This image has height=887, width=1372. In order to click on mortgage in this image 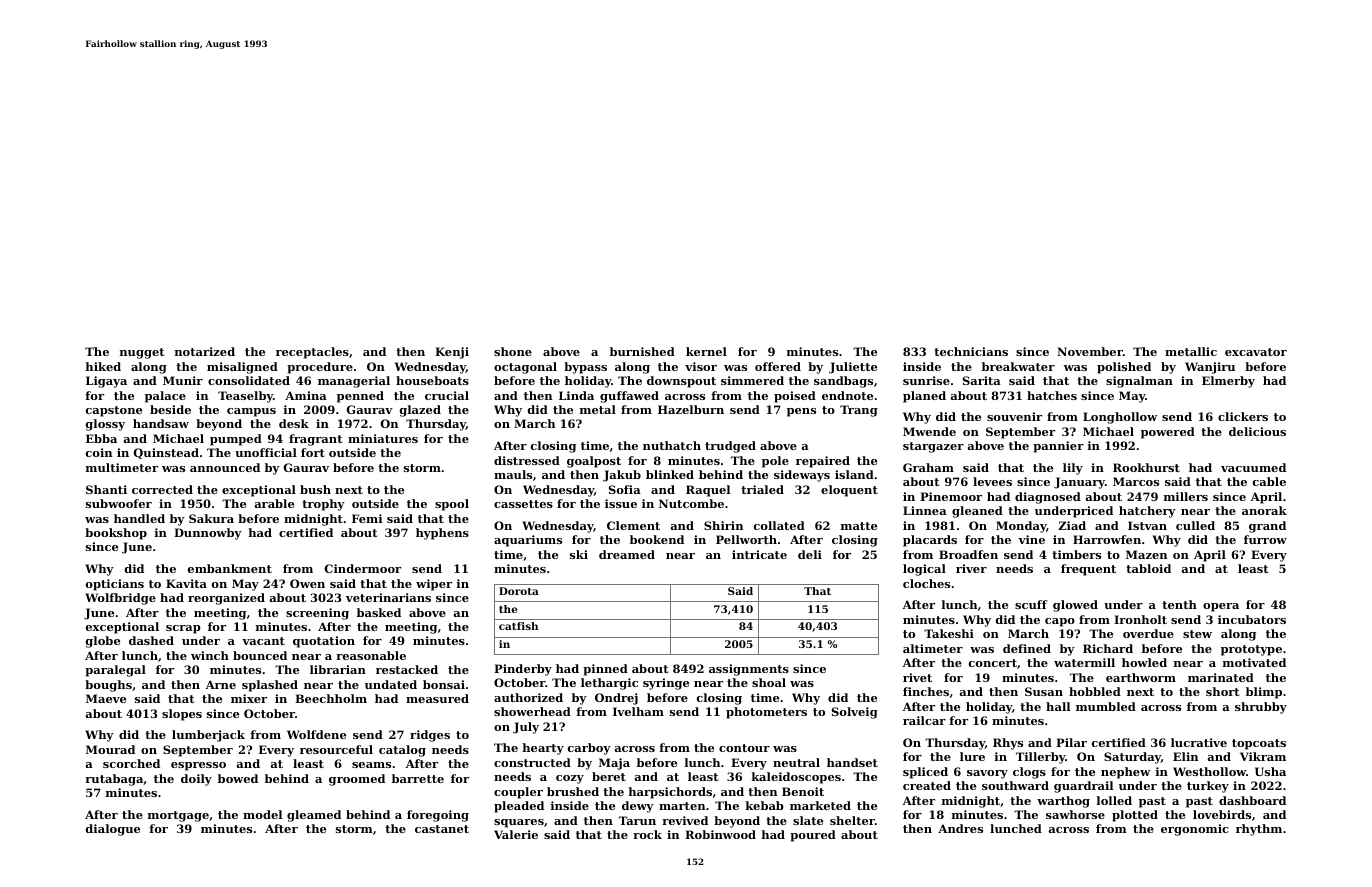, I will do `click(178, 816)`.
